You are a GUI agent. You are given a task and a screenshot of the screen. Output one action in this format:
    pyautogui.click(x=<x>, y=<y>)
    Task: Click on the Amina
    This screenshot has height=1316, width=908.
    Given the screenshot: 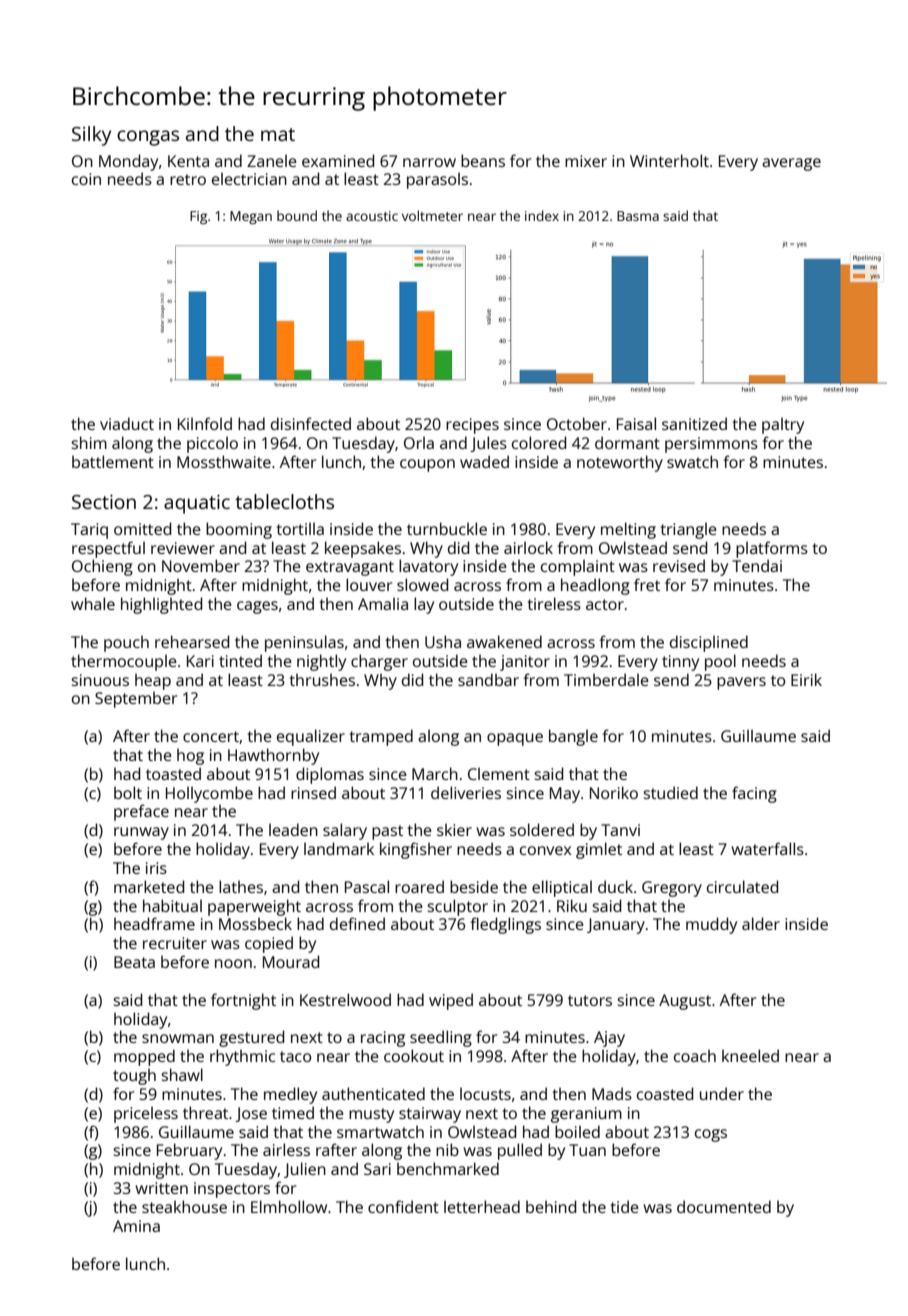 What is the action you would take?
    pyautogui.click(x=136, y=1226)
